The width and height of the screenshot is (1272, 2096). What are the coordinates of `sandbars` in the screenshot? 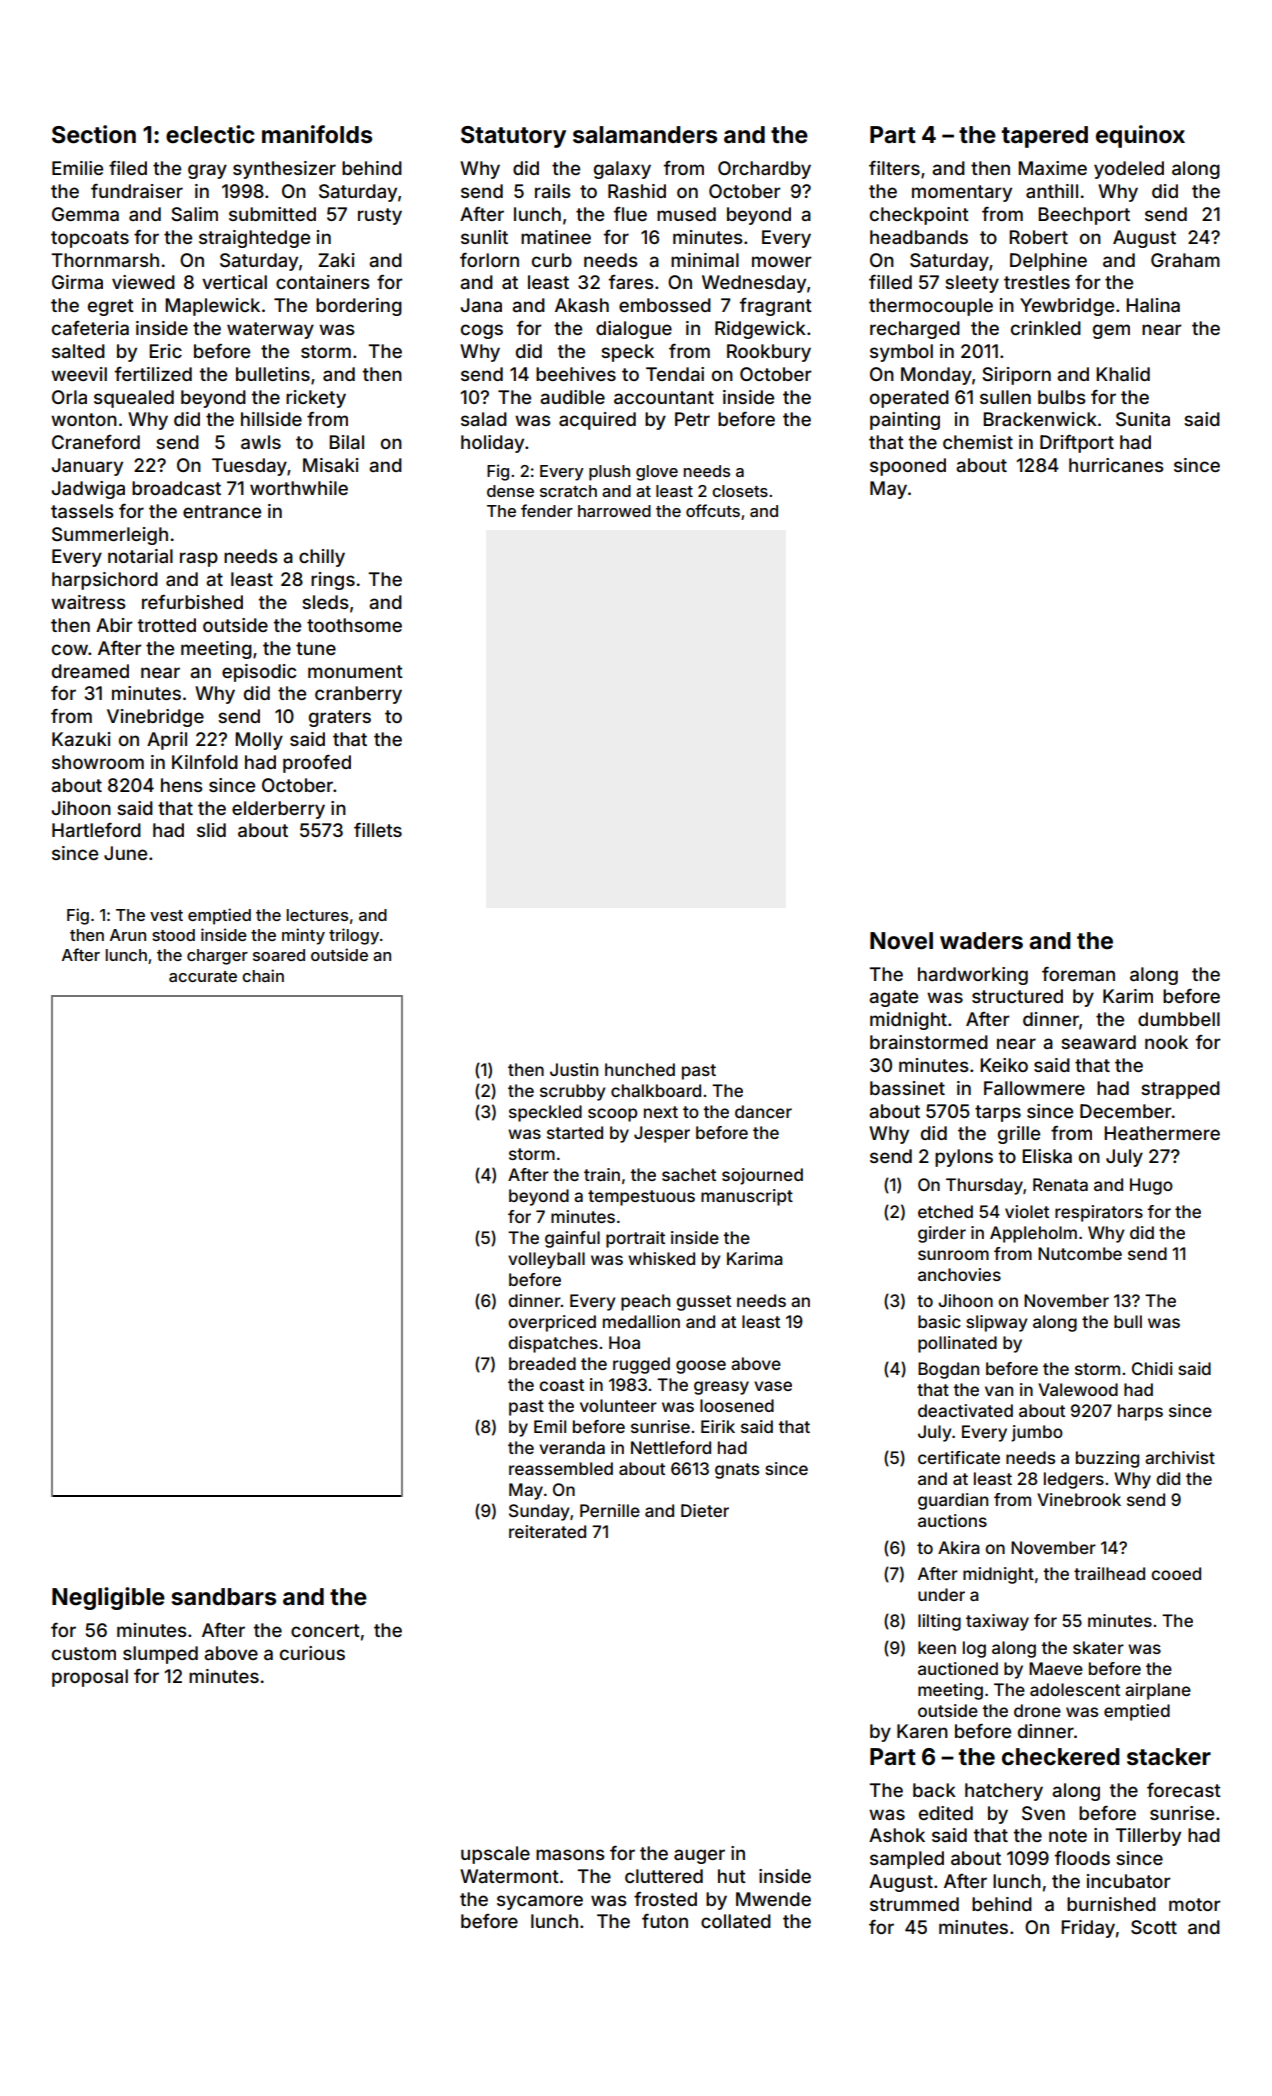 It's located at (224, 1597).
